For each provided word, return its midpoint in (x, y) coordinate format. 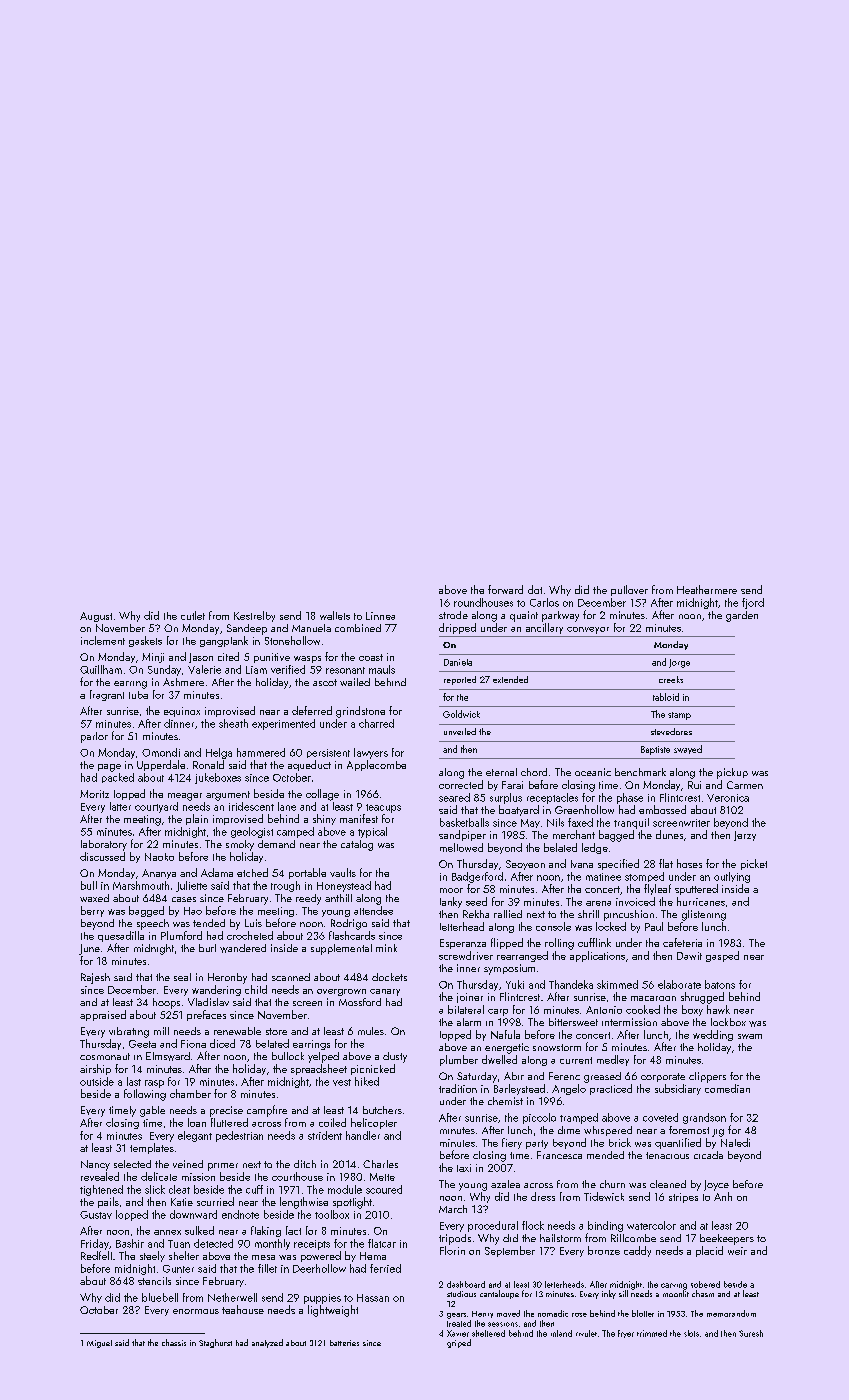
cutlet (193, 615)
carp (498, 1012)
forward (505, 589)
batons (720, 984)
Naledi (735, 1142)
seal (182, 977)
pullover (629, 590)
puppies (322, 1299)
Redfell (96, 1255)
